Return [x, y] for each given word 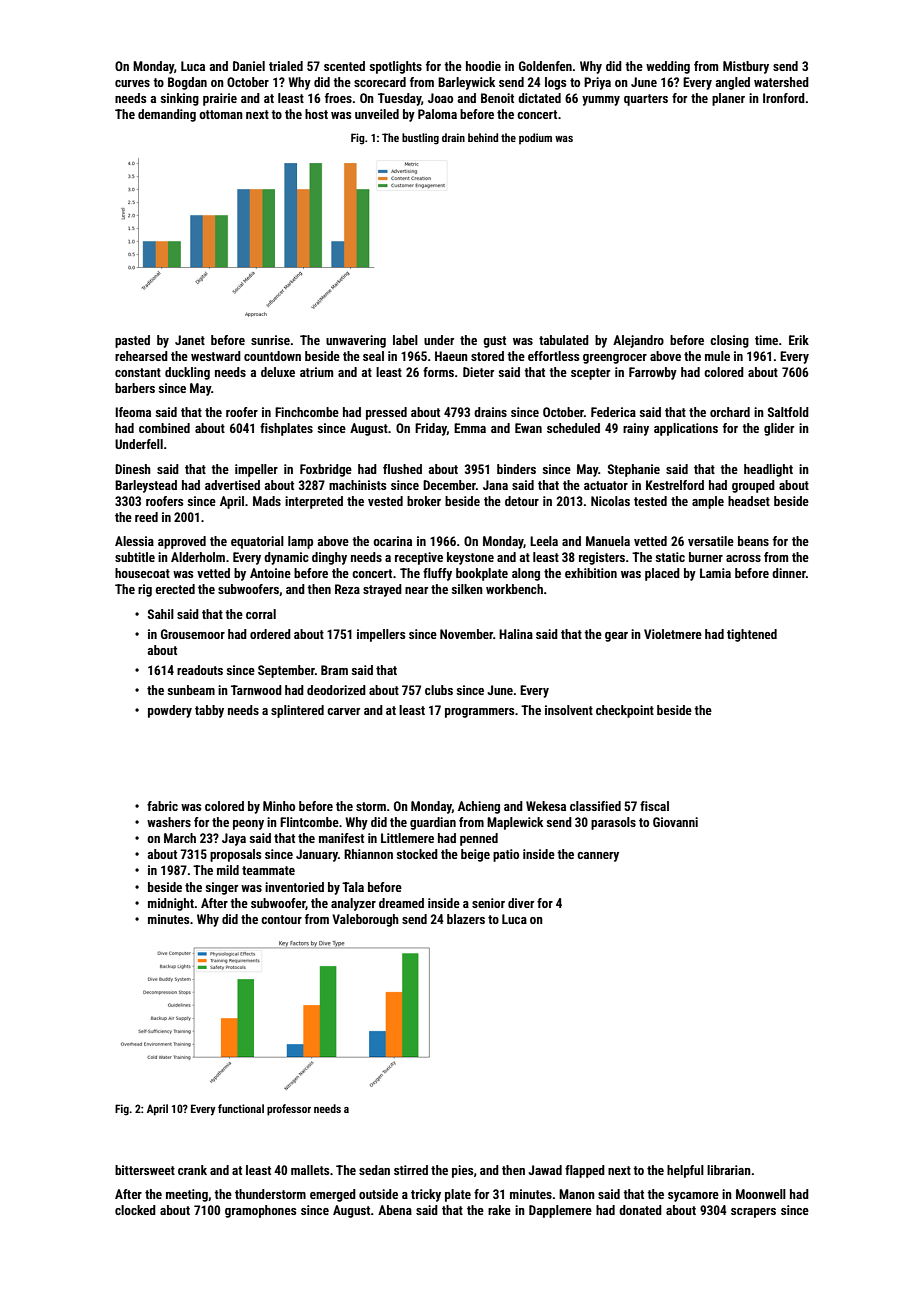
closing [729, 341]
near [416, 590]
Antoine [270, 573]
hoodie [483, 66]
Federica [613, 412]
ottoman [221, 114]
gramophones [260, 1211]
